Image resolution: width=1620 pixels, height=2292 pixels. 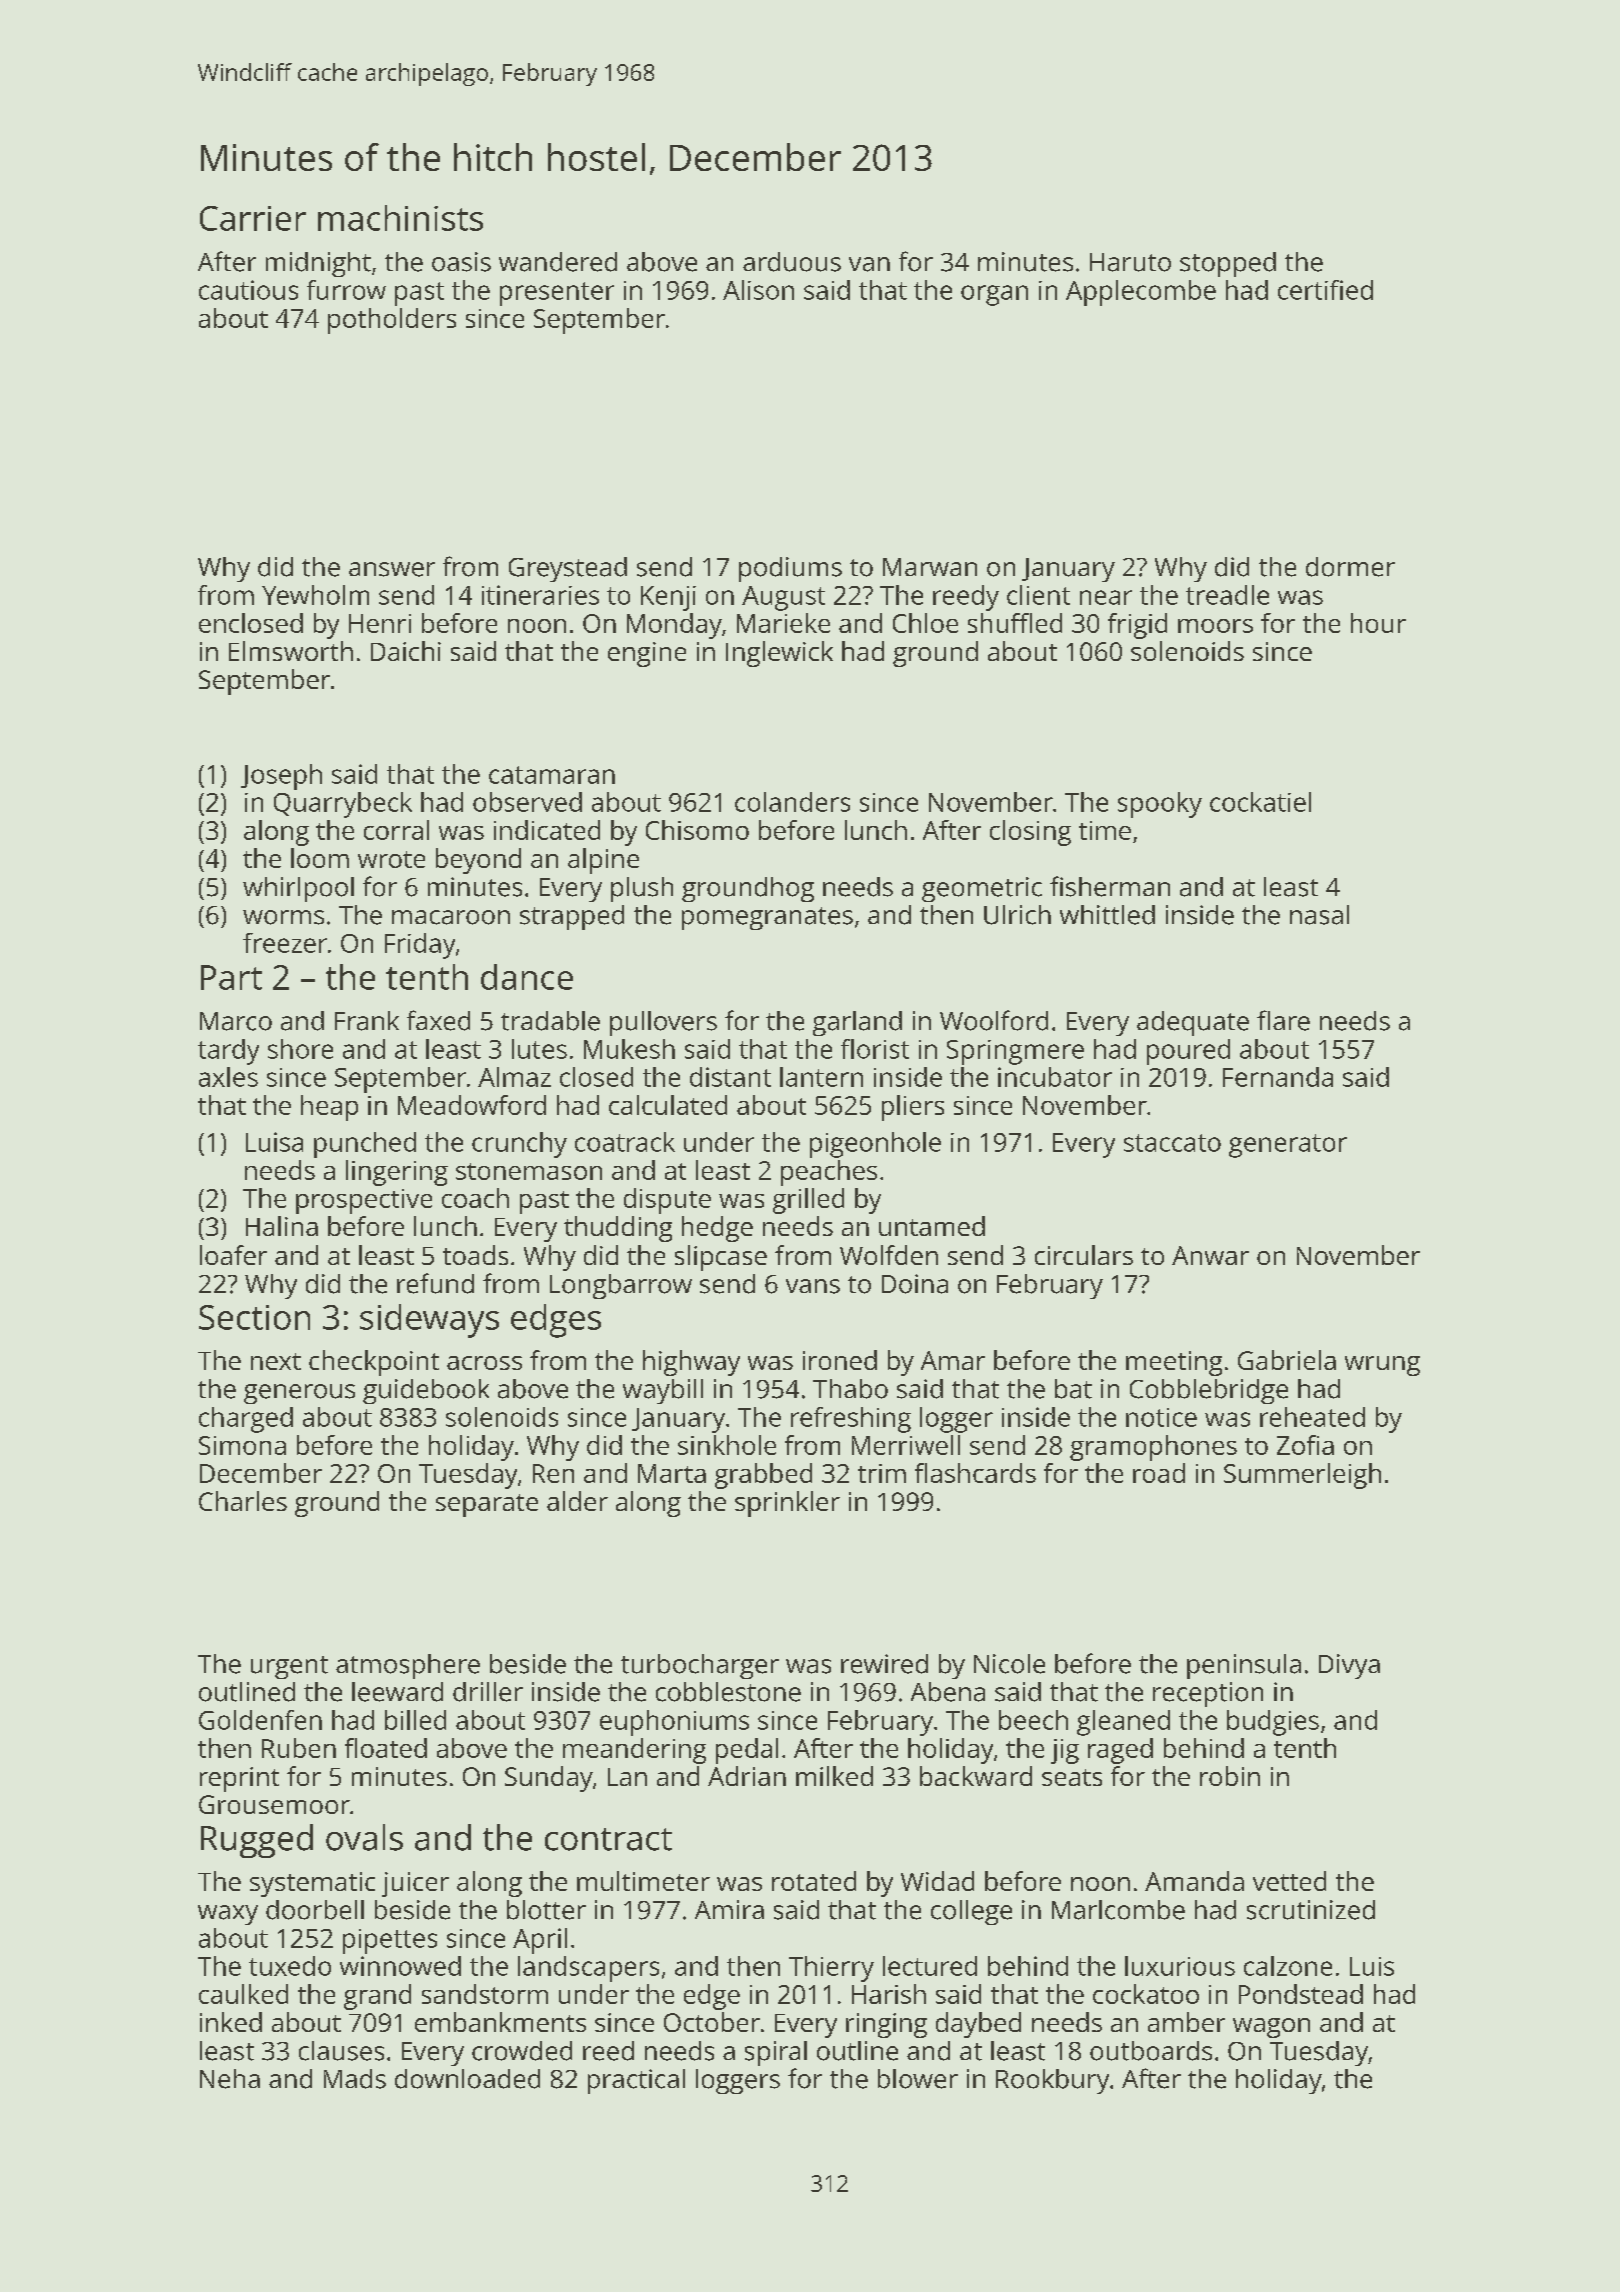 I want to click on wrung, so click(x=1382, y=1366).
